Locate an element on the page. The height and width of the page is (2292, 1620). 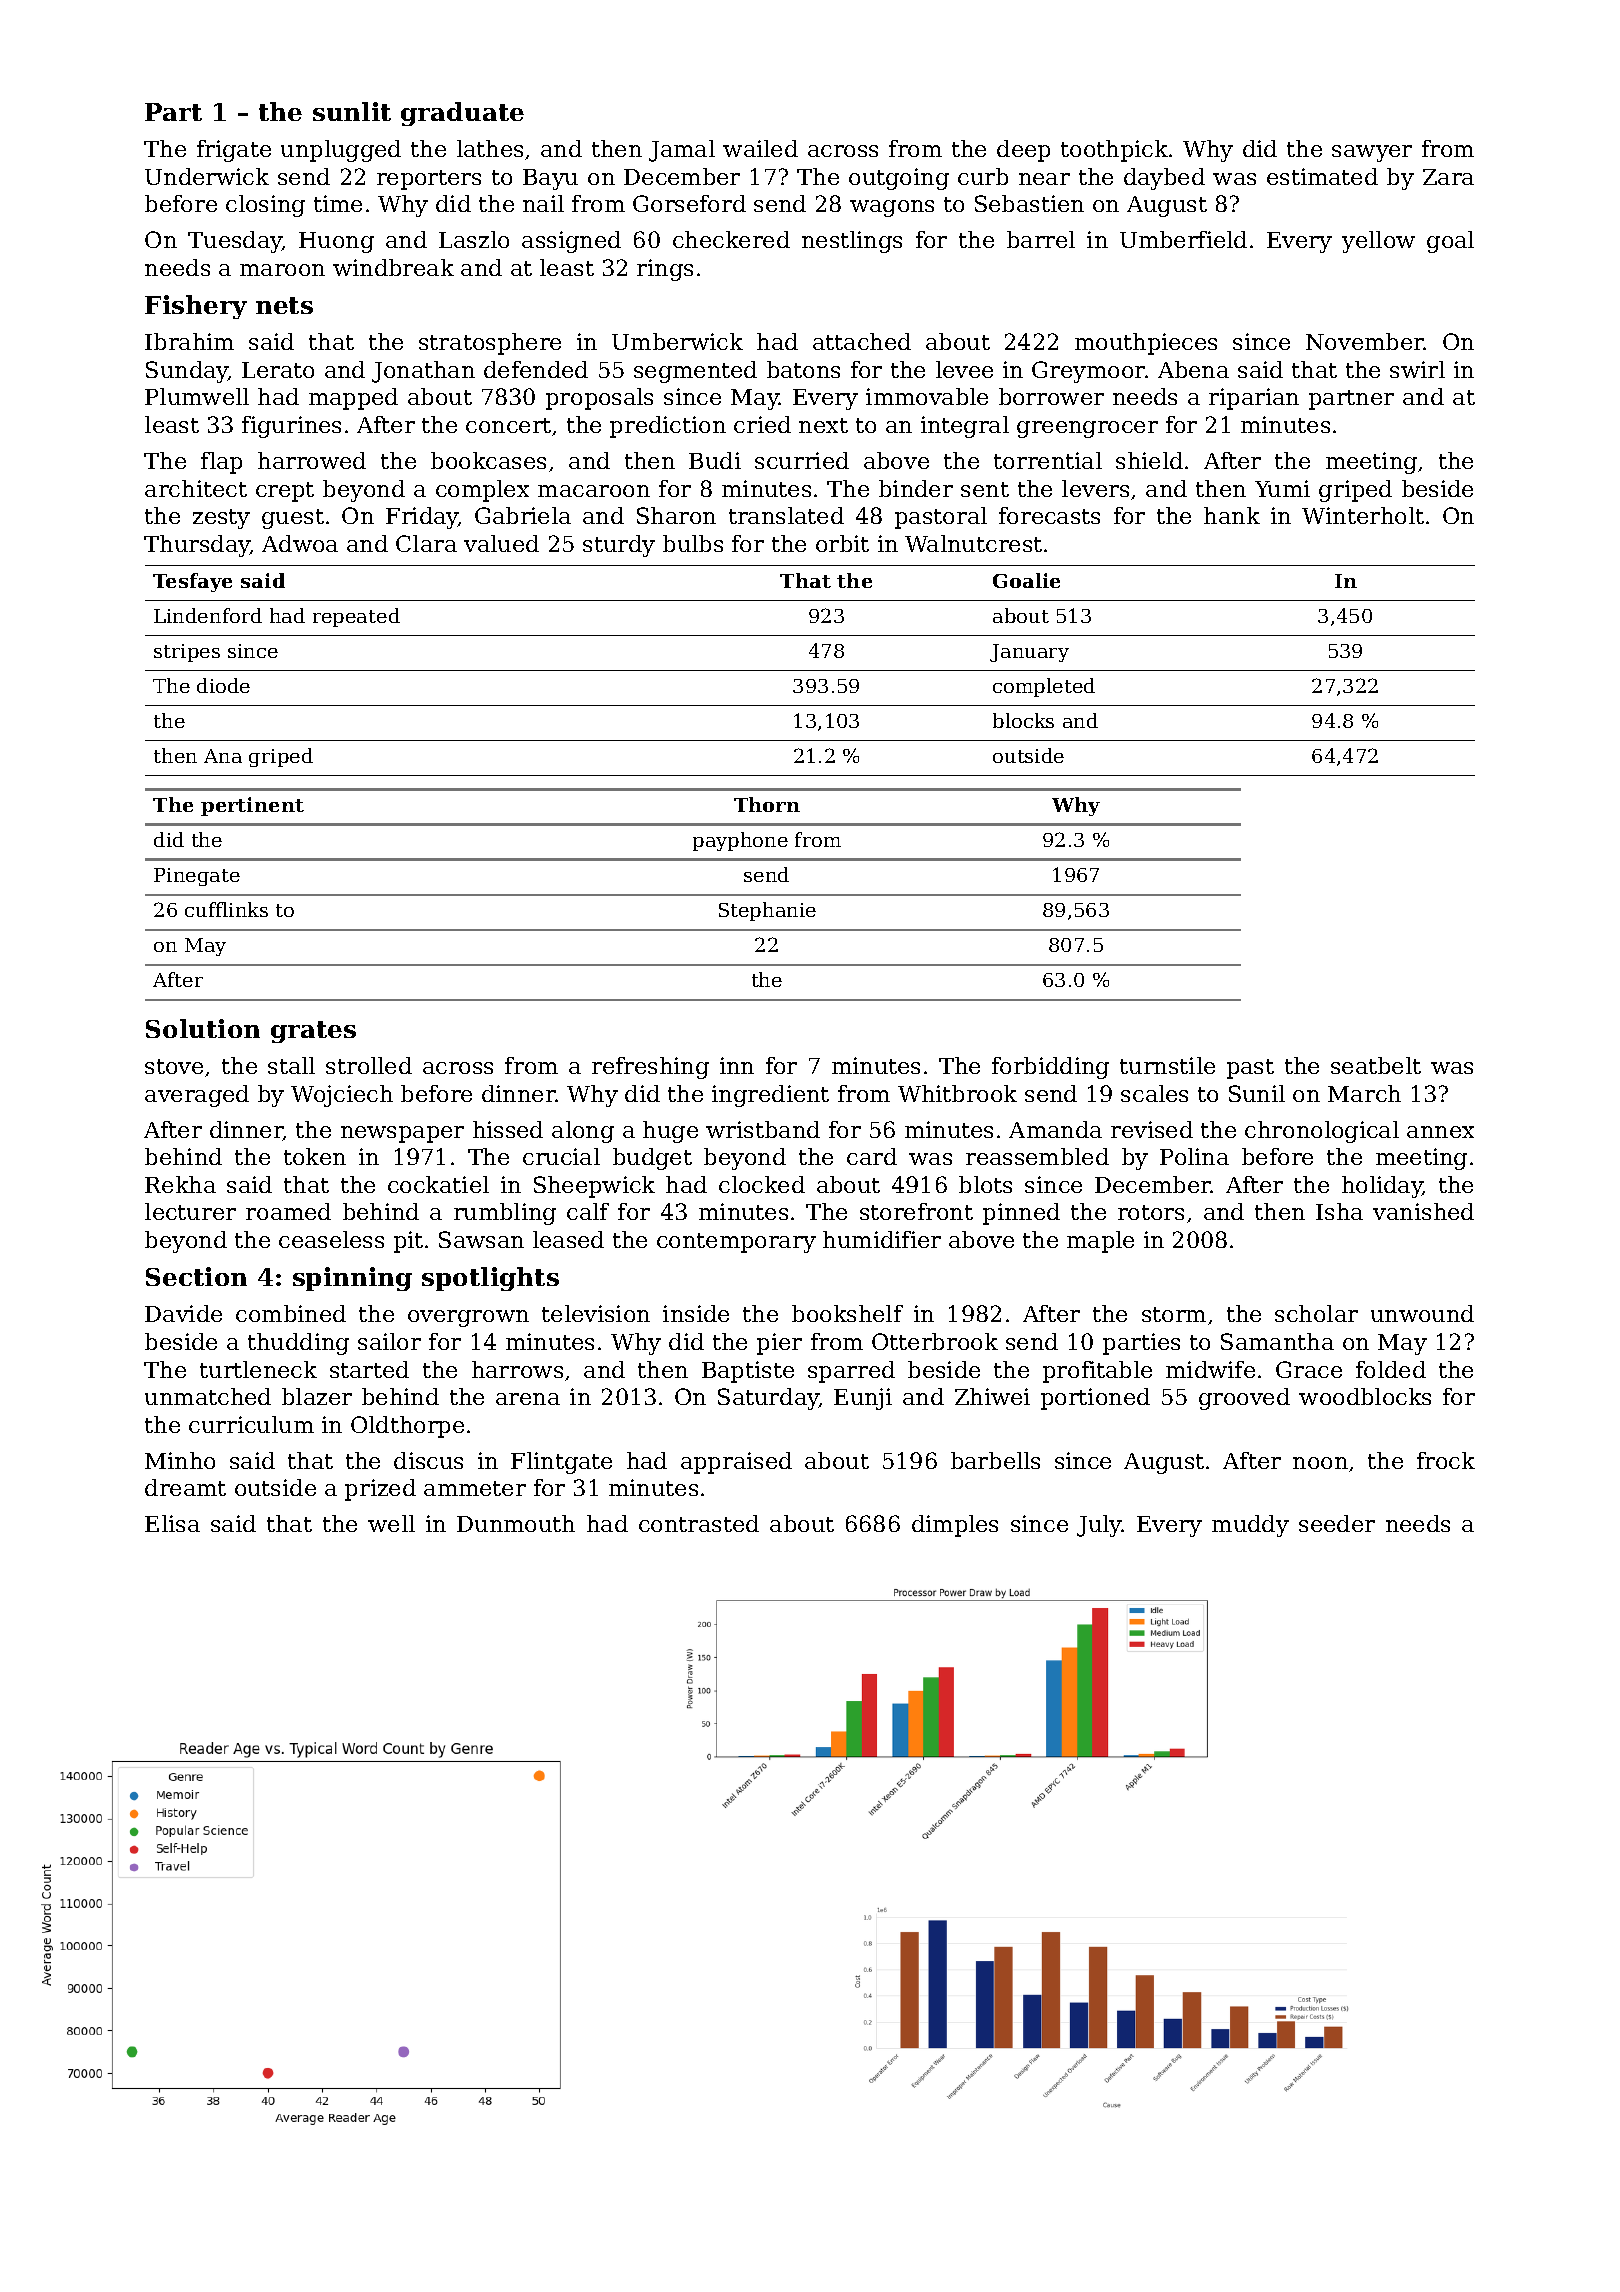
ingredient is located at coordinates (770, 1096).
